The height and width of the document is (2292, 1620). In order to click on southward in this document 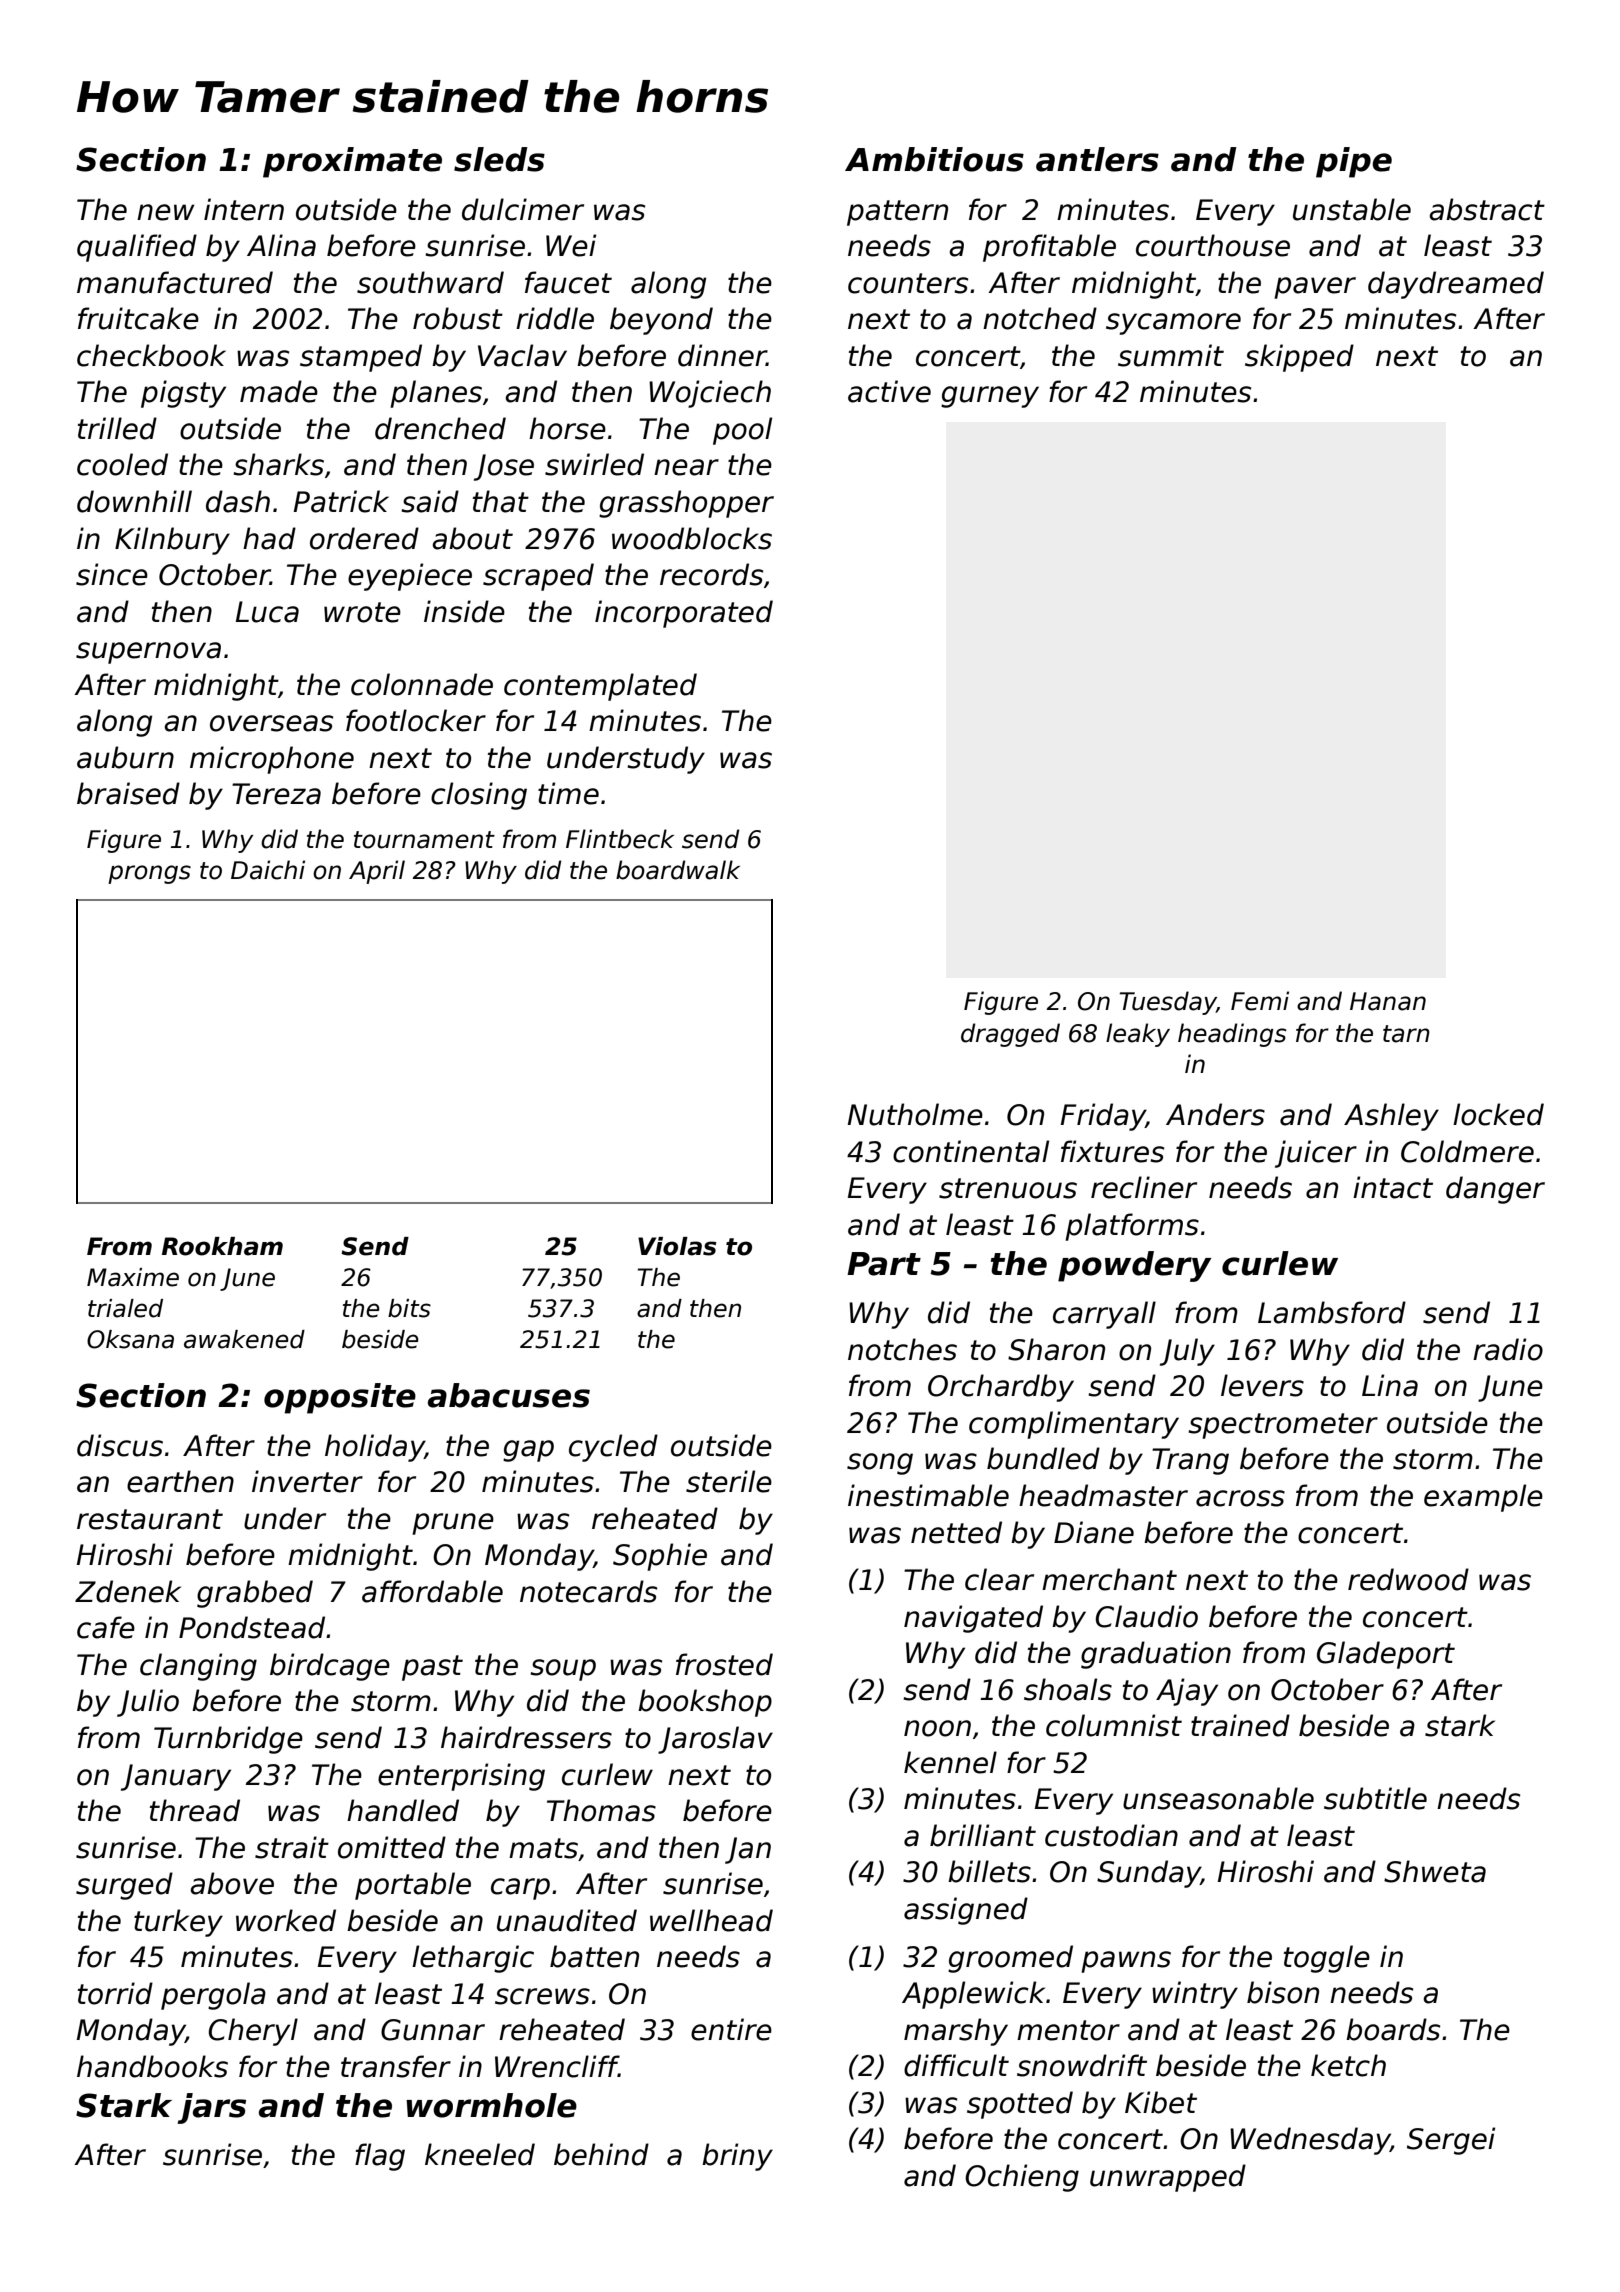, I will do `click(430, 282)`.
